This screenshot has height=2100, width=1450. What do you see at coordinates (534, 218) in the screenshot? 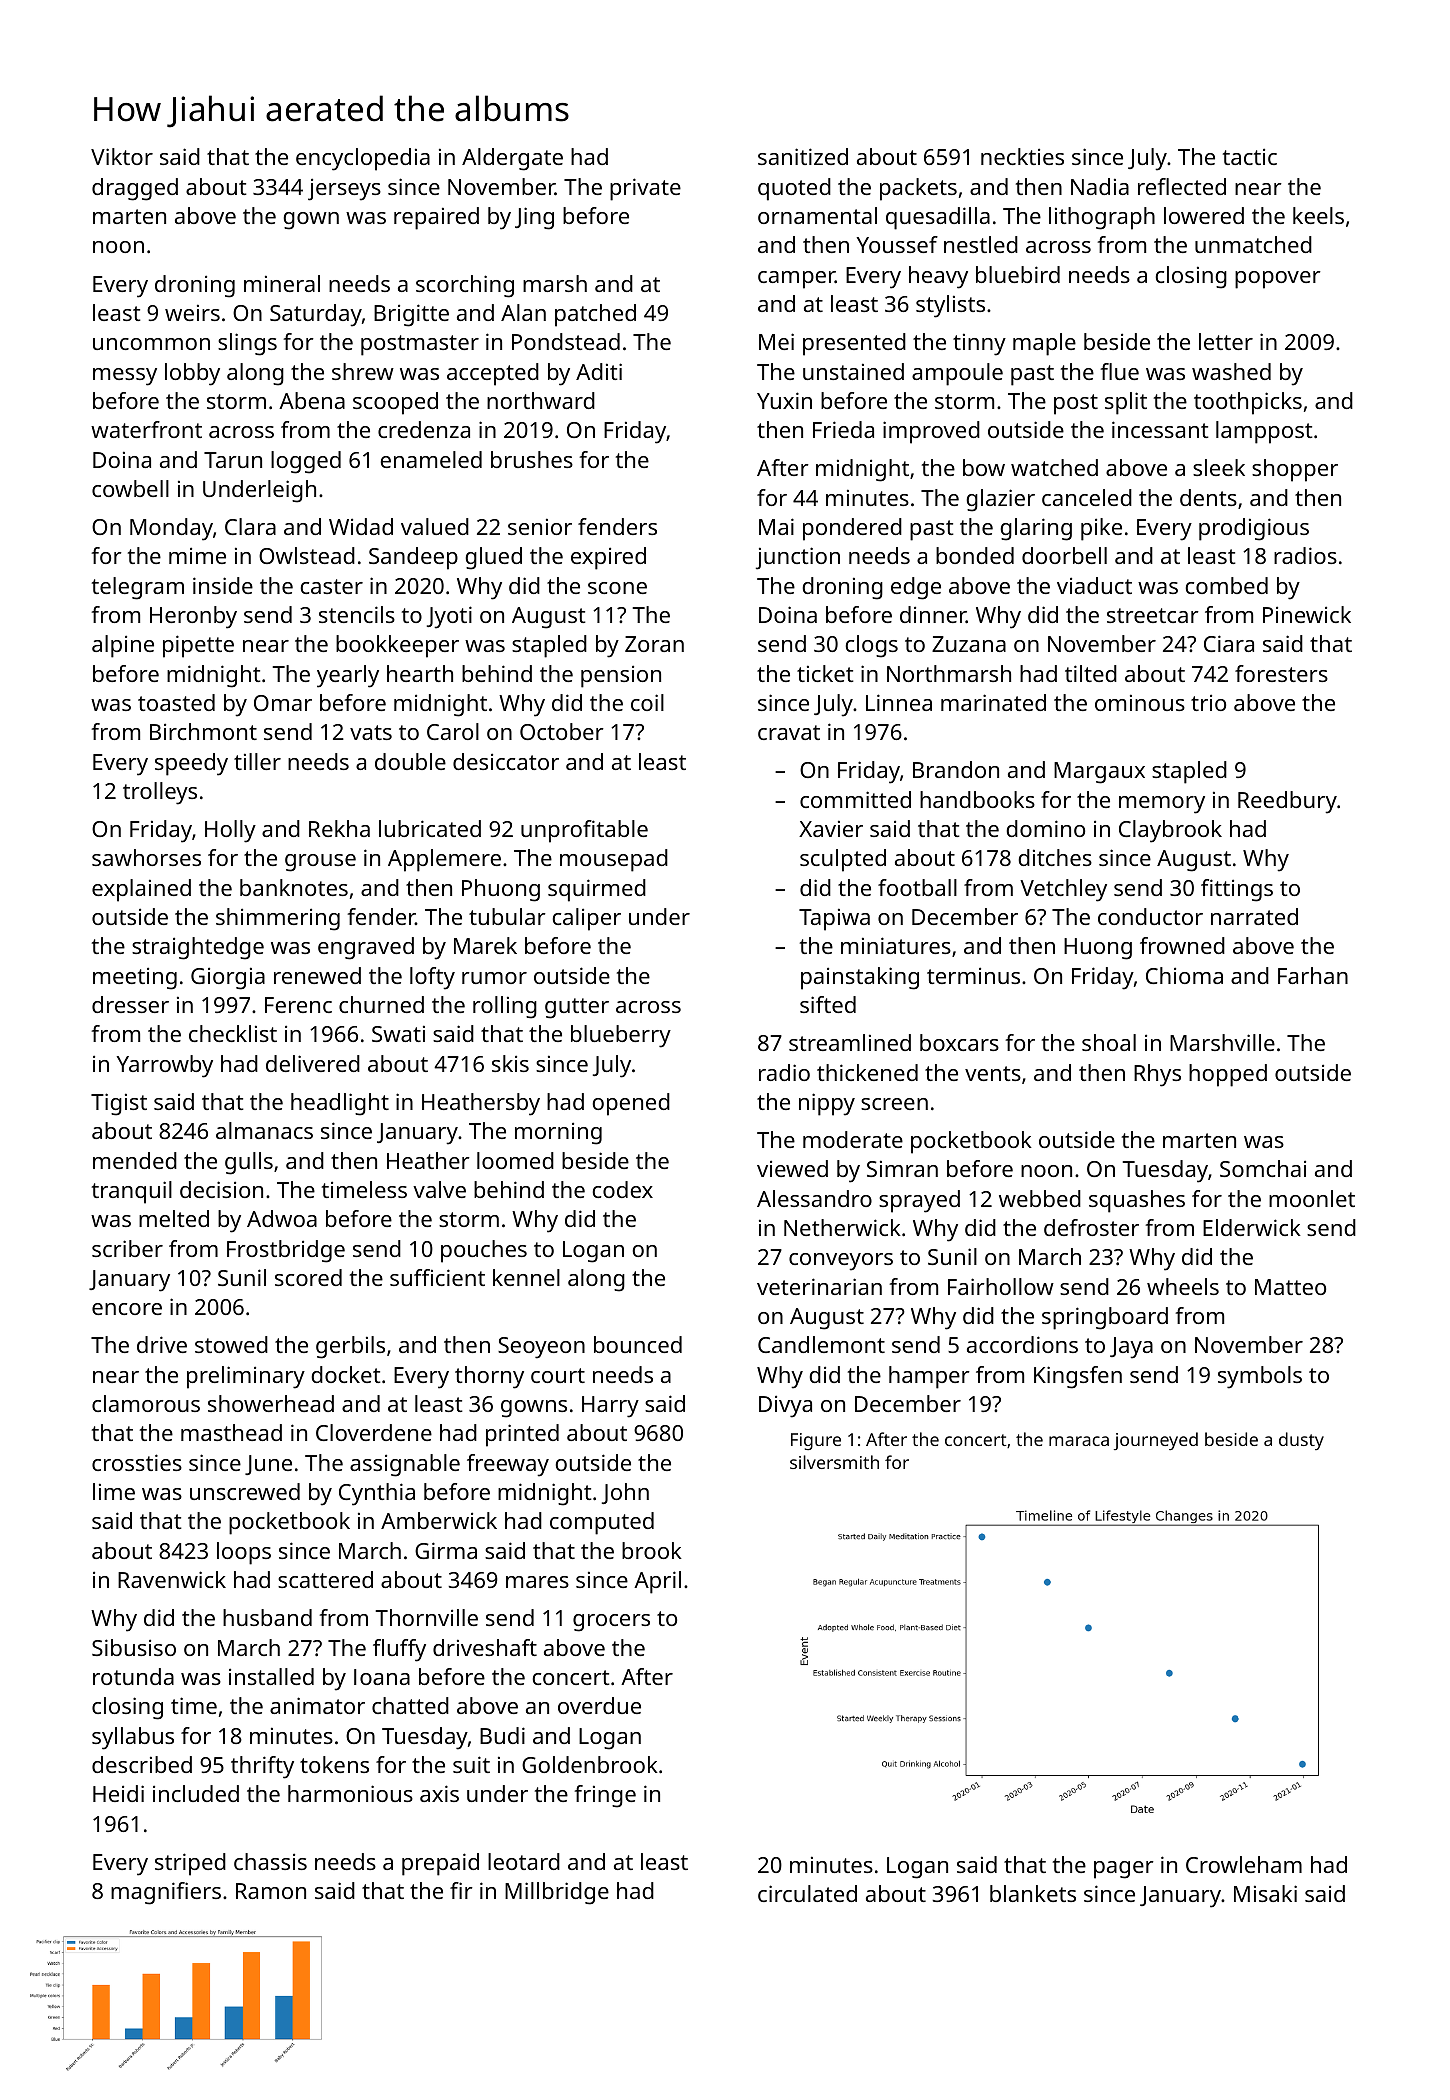
I see `Jing` at bounding box center [534, 218].
